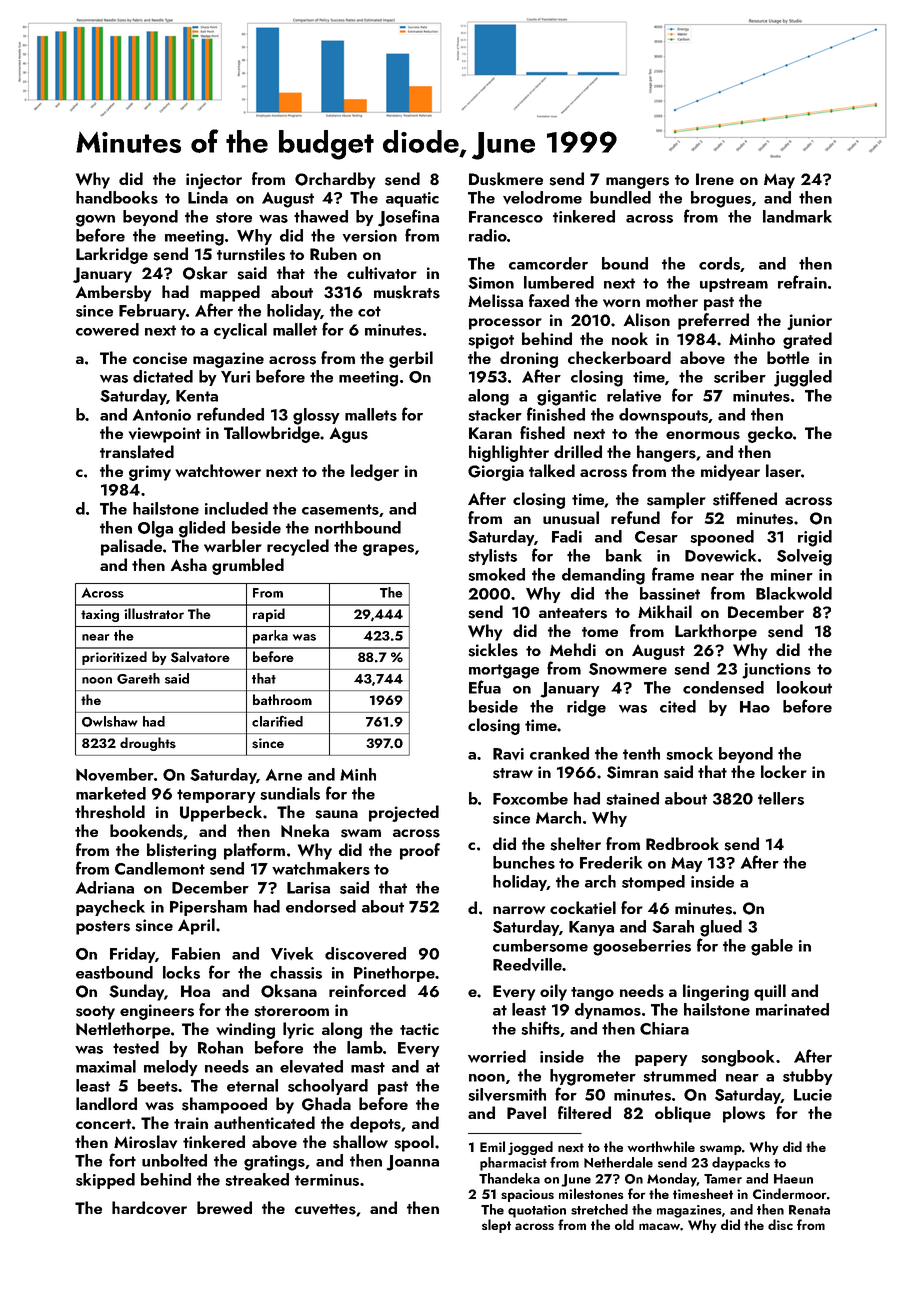  What do you see at coordinates (224, 1207) in the screenshot?
I see `brewed` at bounding box center [224, 1207].
